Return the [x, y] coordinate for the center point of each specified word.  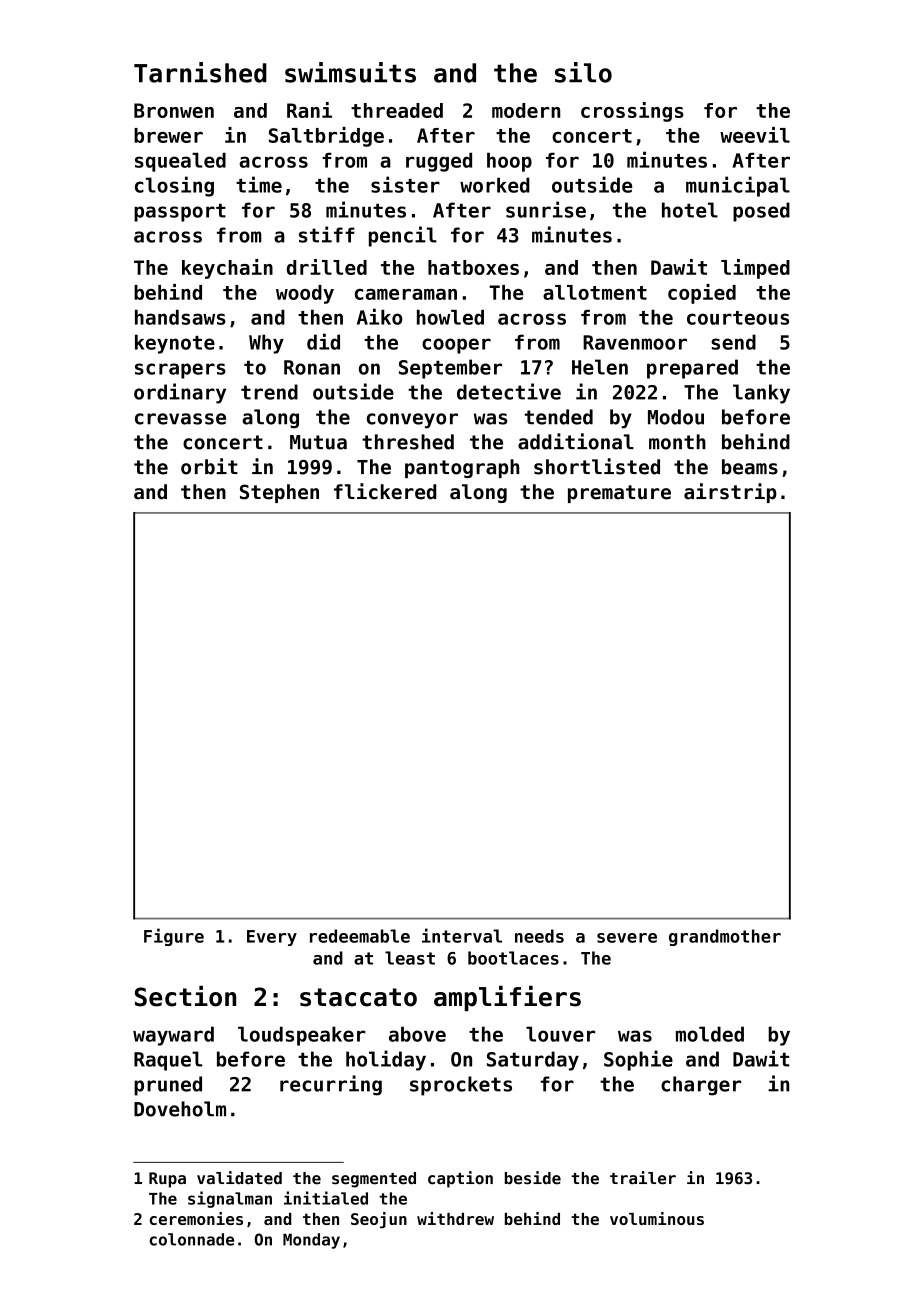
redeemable [360, 936]
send [733, 342]
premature [619, 494]
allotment [595, 292]
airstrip [730, 493]
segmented [374, 1180]
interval [462, 935]
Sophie [638, 1060]
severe [627, 938]
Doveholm [180, 1109]
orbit [209, 466]
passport [180, 213]
